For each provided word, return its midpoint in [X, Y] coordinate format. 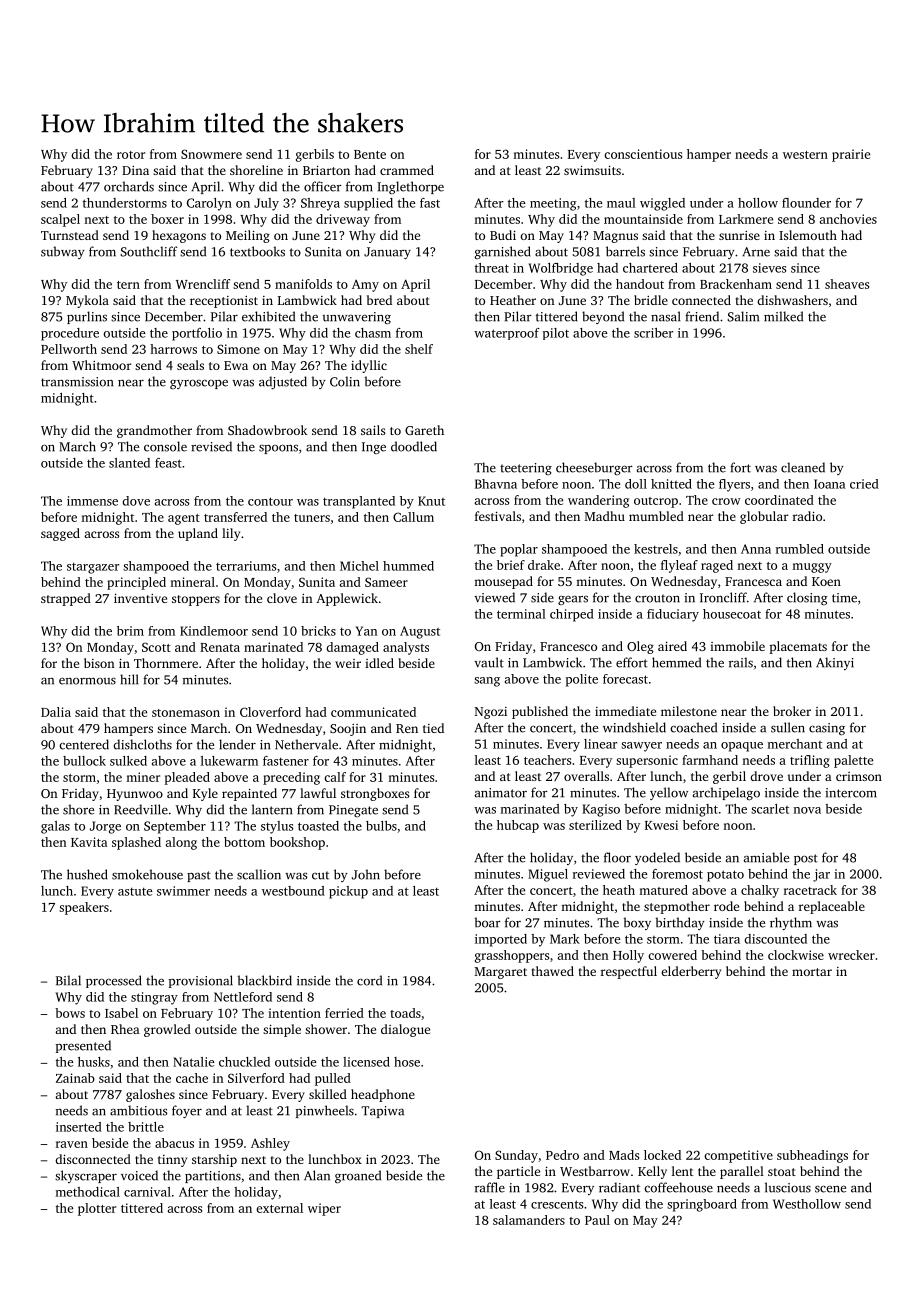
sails [373, 430]
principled [136, 583]
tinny [172, 1161]
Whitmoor [102, 365]
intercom [851, 793]
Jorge [105, 827]
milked [783, 316]
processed [114, 981]
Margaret [501, 973]
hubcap [518, 826]
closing [807, 598]
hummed [408, 566]
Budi [503, 235]
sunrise [739, 235]
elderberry [691, 972]
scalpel [60, 220]
